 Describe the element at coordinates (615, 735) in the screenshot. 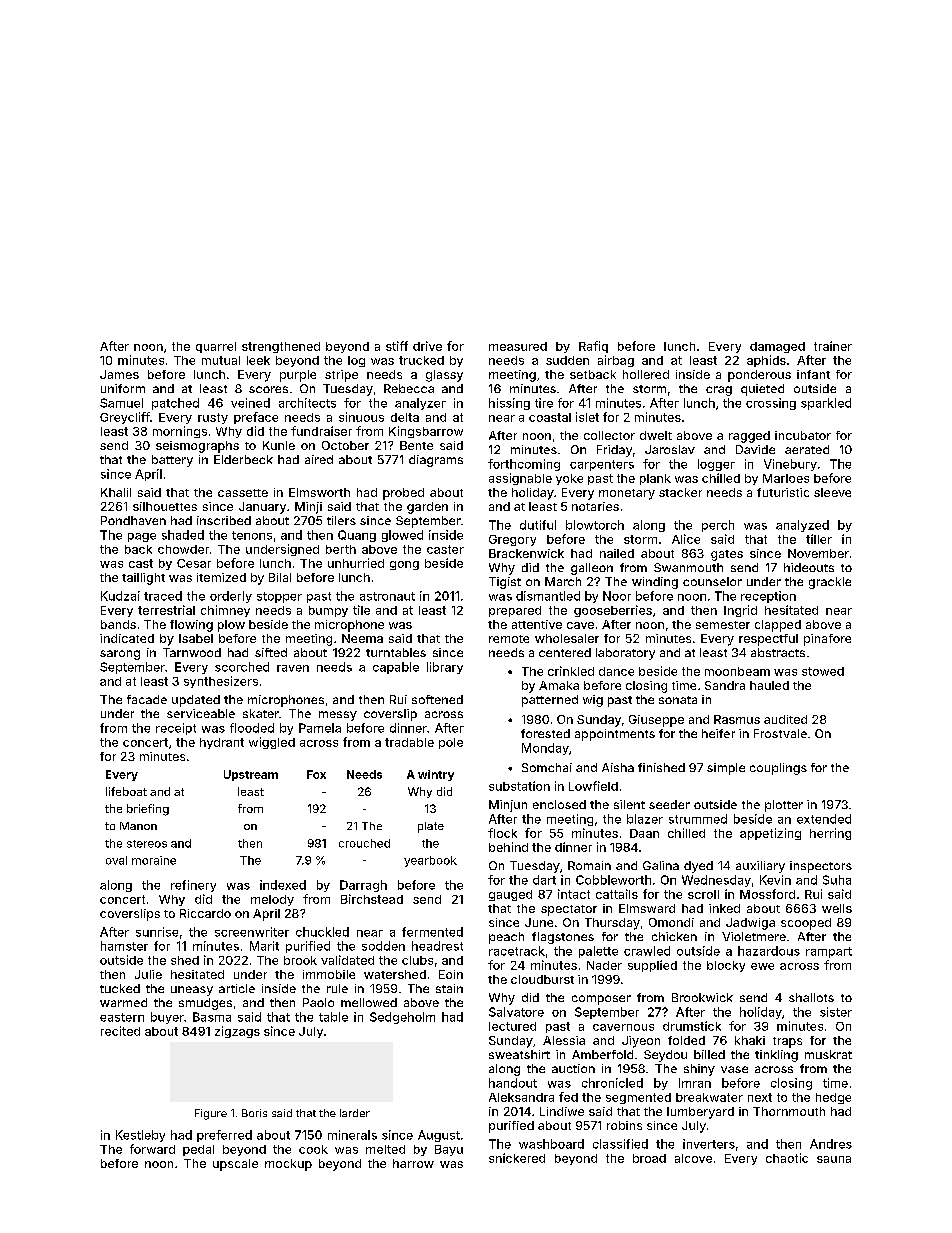

I see `appointments` at that location.
